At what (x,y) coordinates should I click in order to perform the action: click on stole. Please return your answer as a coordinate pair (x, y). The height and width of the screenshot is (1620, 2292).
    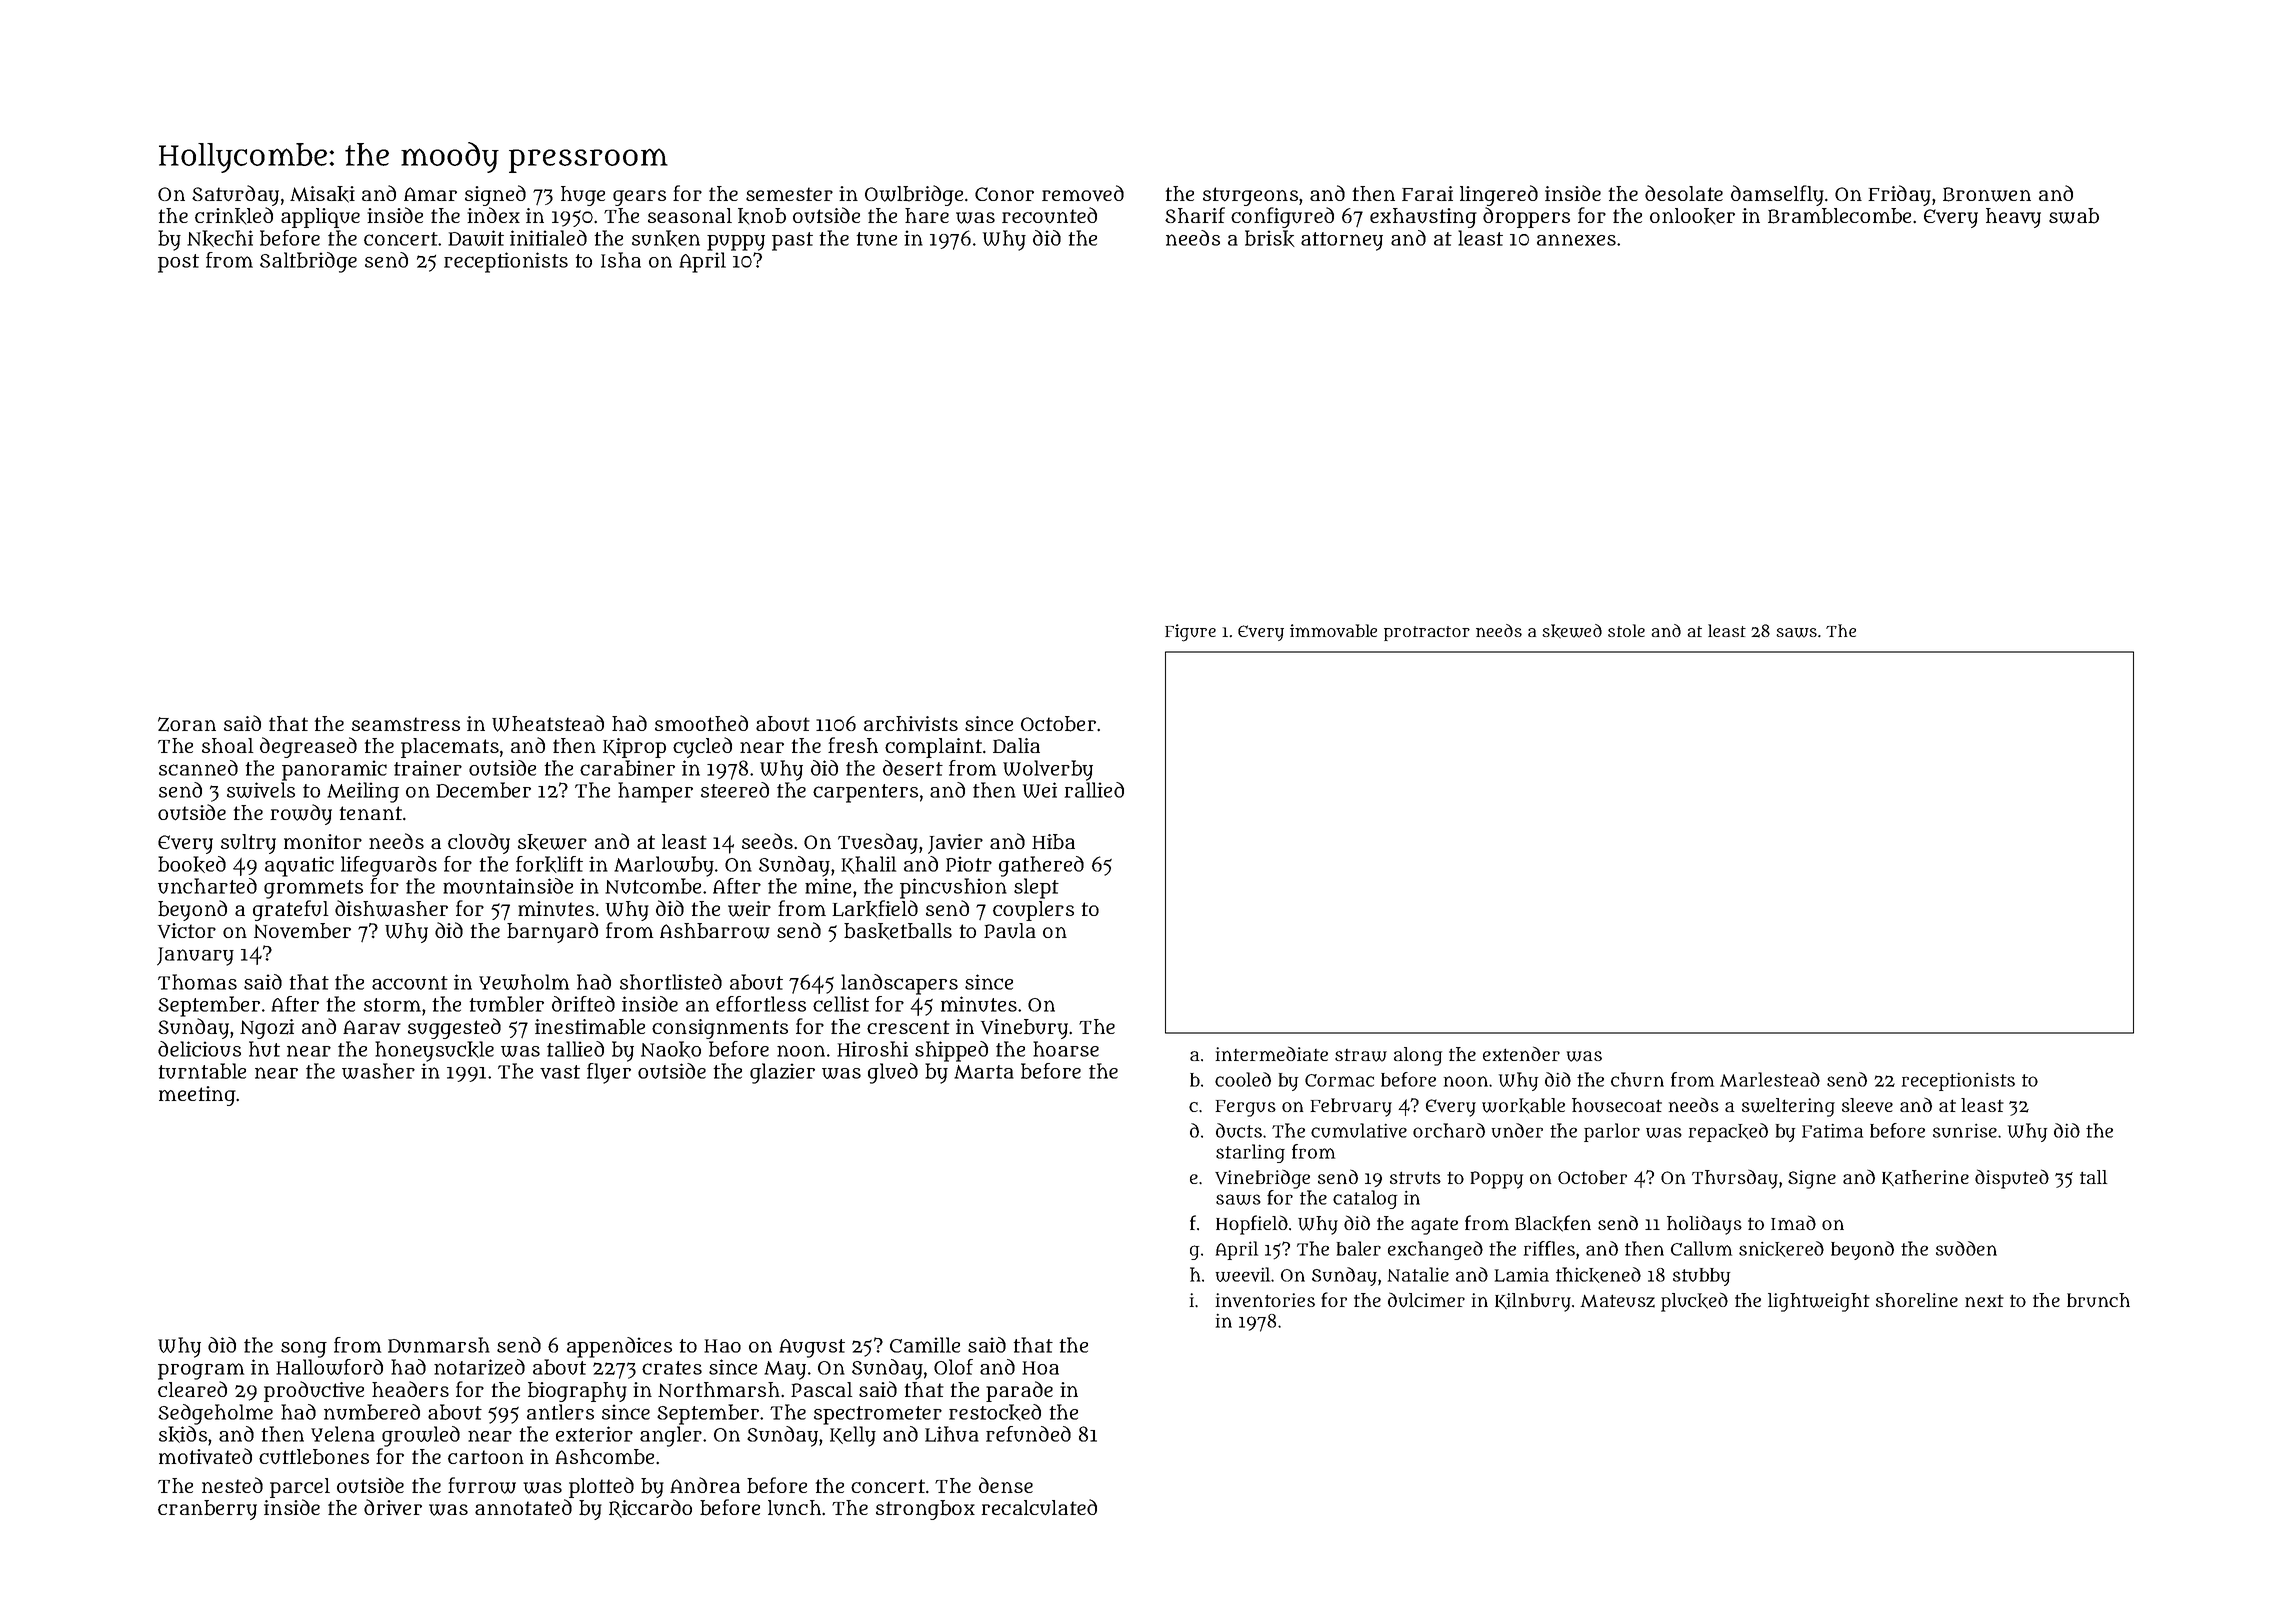
    Looking at the image, I should click on (1626, 630).
